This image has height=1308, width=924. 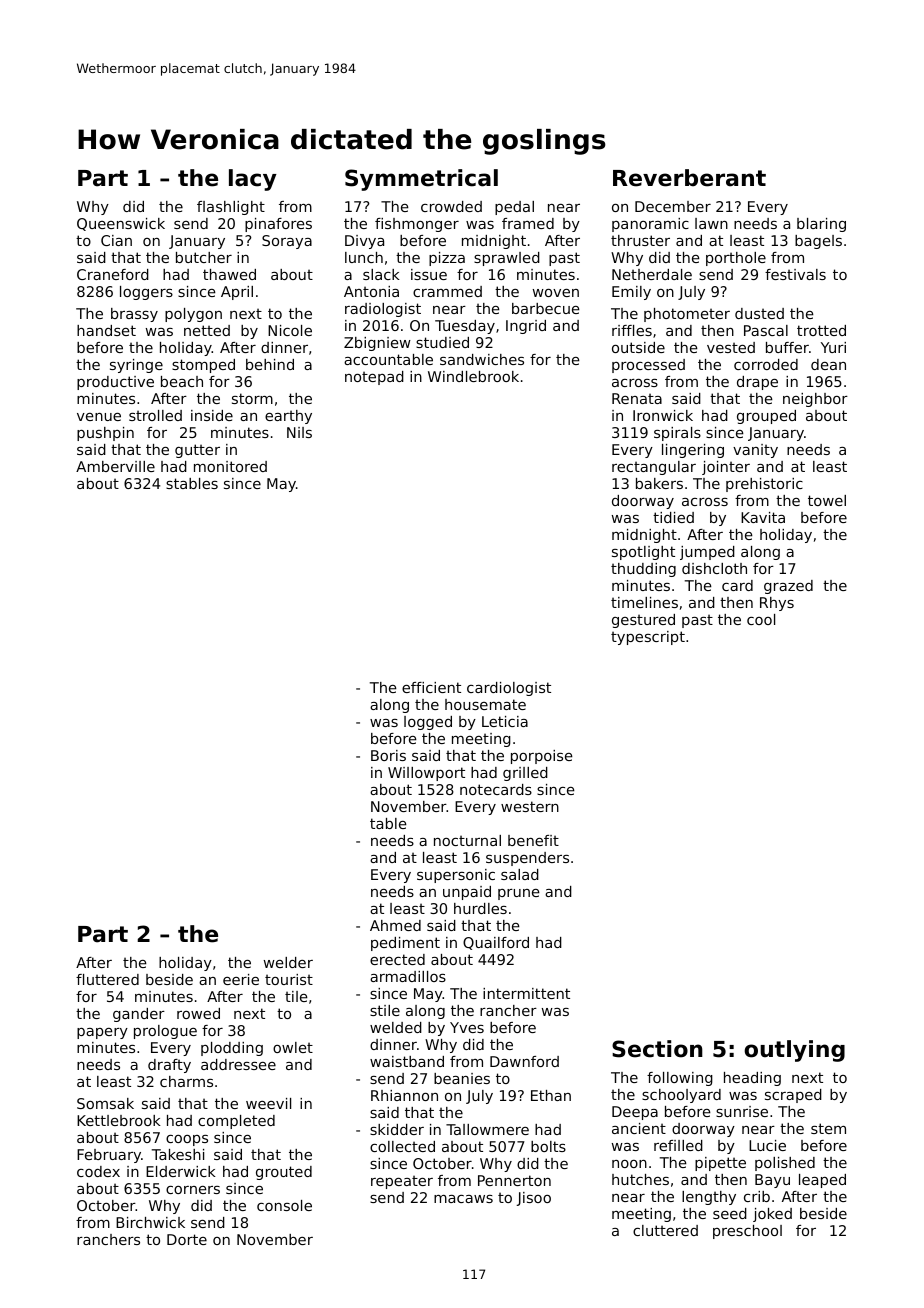 What do you see at coordinates (115, 466) in the image?
I see `Amberville` at bounding box center [115, 466].
